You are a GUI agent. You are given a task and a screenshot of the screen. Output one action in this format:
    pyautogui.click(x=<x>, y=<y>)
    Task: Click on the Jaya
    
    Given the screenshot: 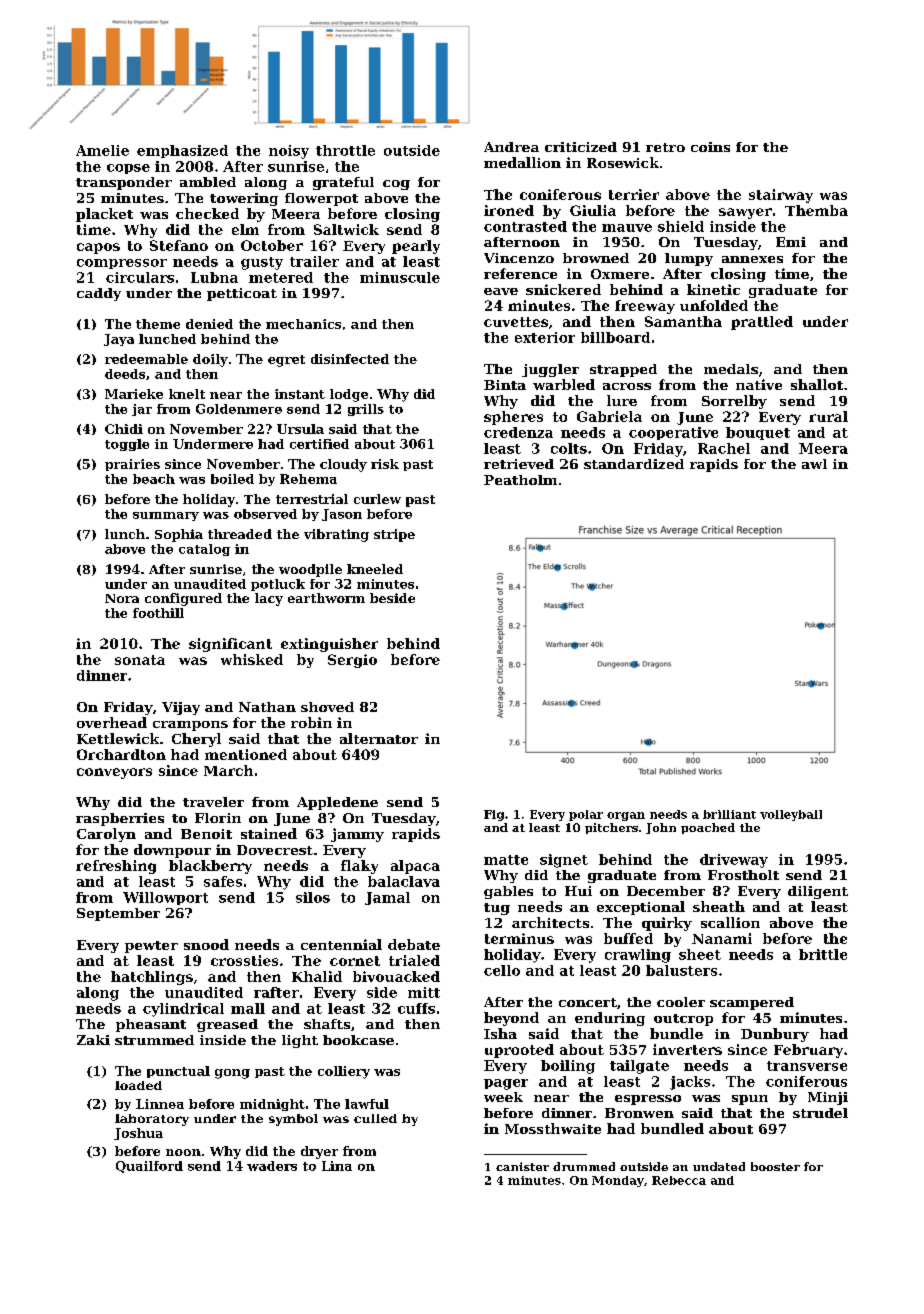 What is the action you would take?
    pyautogui.click(x=119, y=340)
